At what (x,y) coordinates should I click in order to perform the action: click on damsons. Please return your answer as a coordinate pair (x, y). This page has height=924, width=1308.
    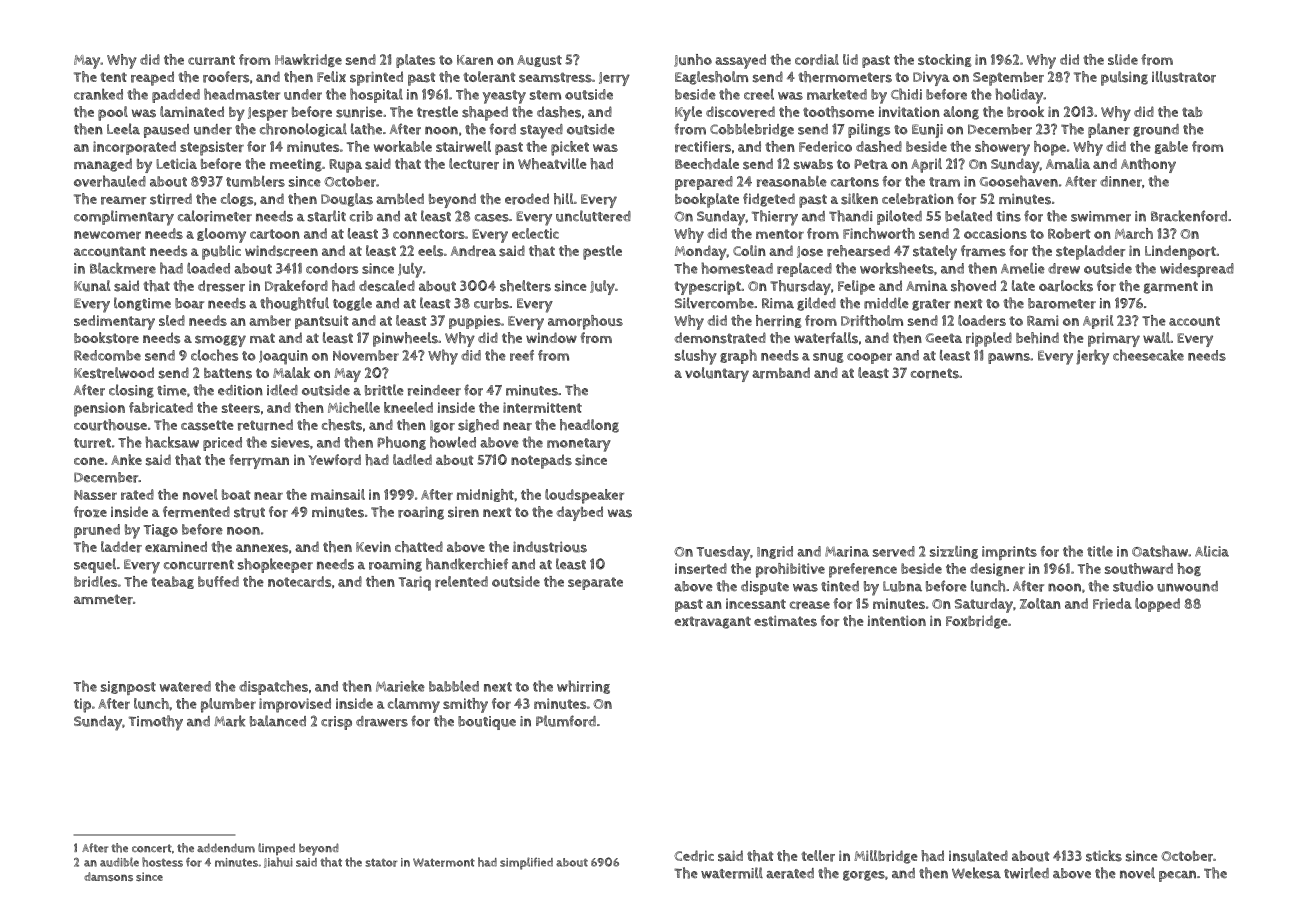
    Looking at the image, I should click on (108, 876).
